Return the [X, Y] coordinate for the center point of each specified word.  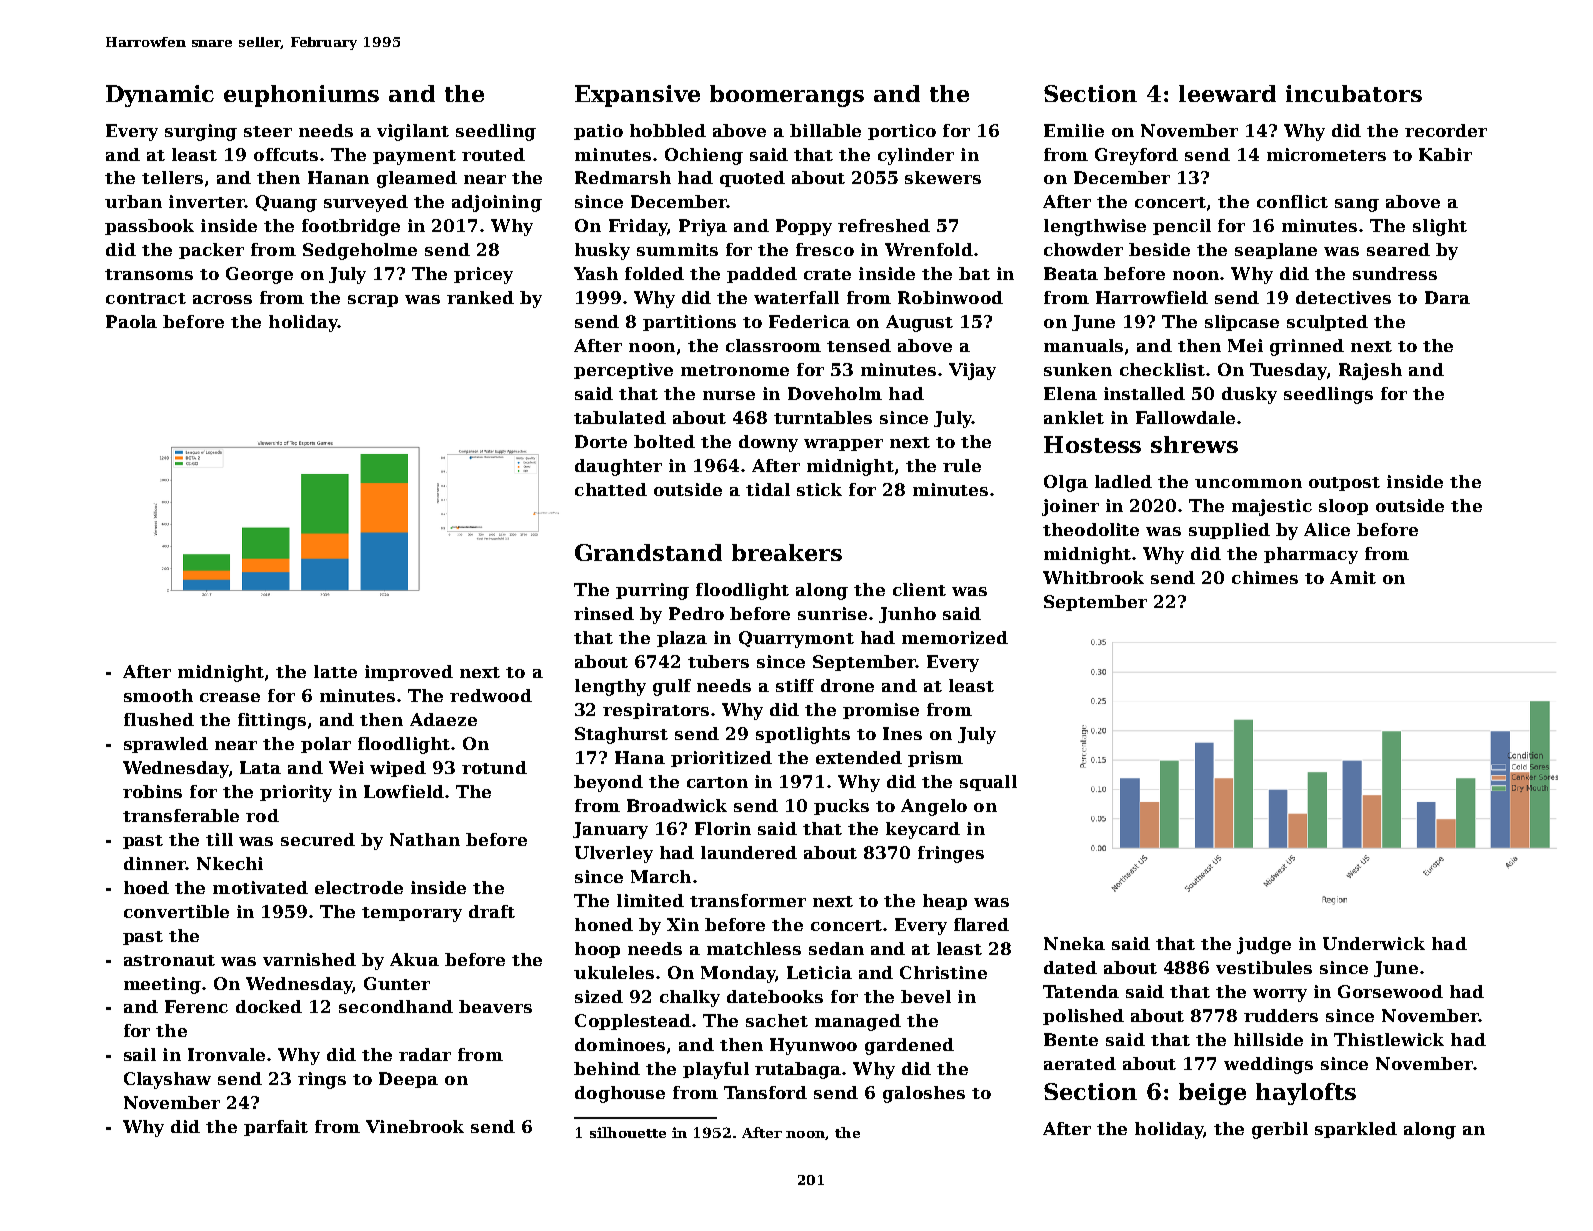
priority [296, 793]
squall [988, 783]
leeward [1227, 93]
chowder [1083, 249]
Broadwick [677, 805]
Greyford [1136, 156]
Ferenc [196, 1006]
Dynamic [160, 96]
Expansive [637, 96]
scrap [373, 301]
